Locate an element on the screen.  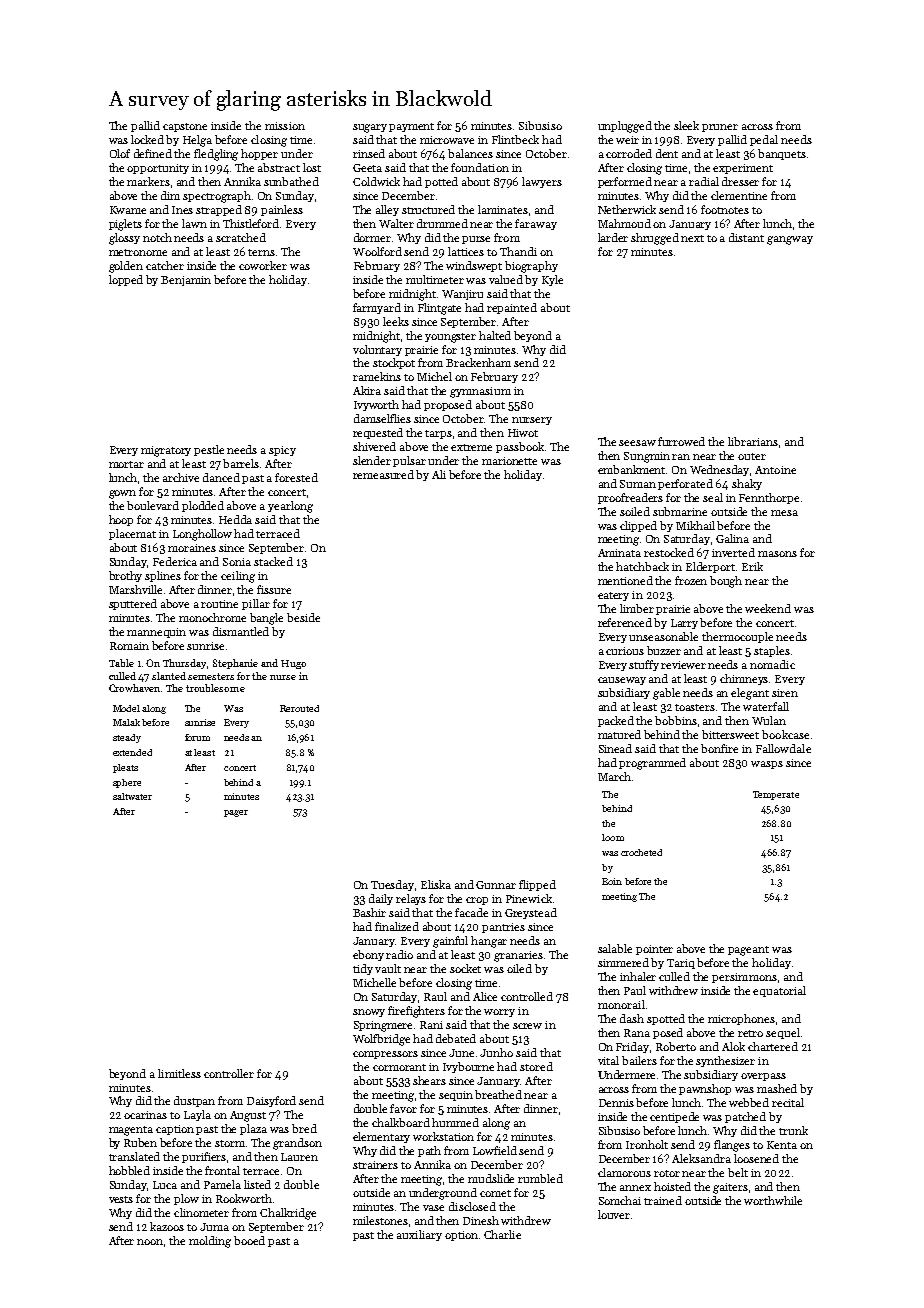
tidy is located at coordinates (363, 969).
